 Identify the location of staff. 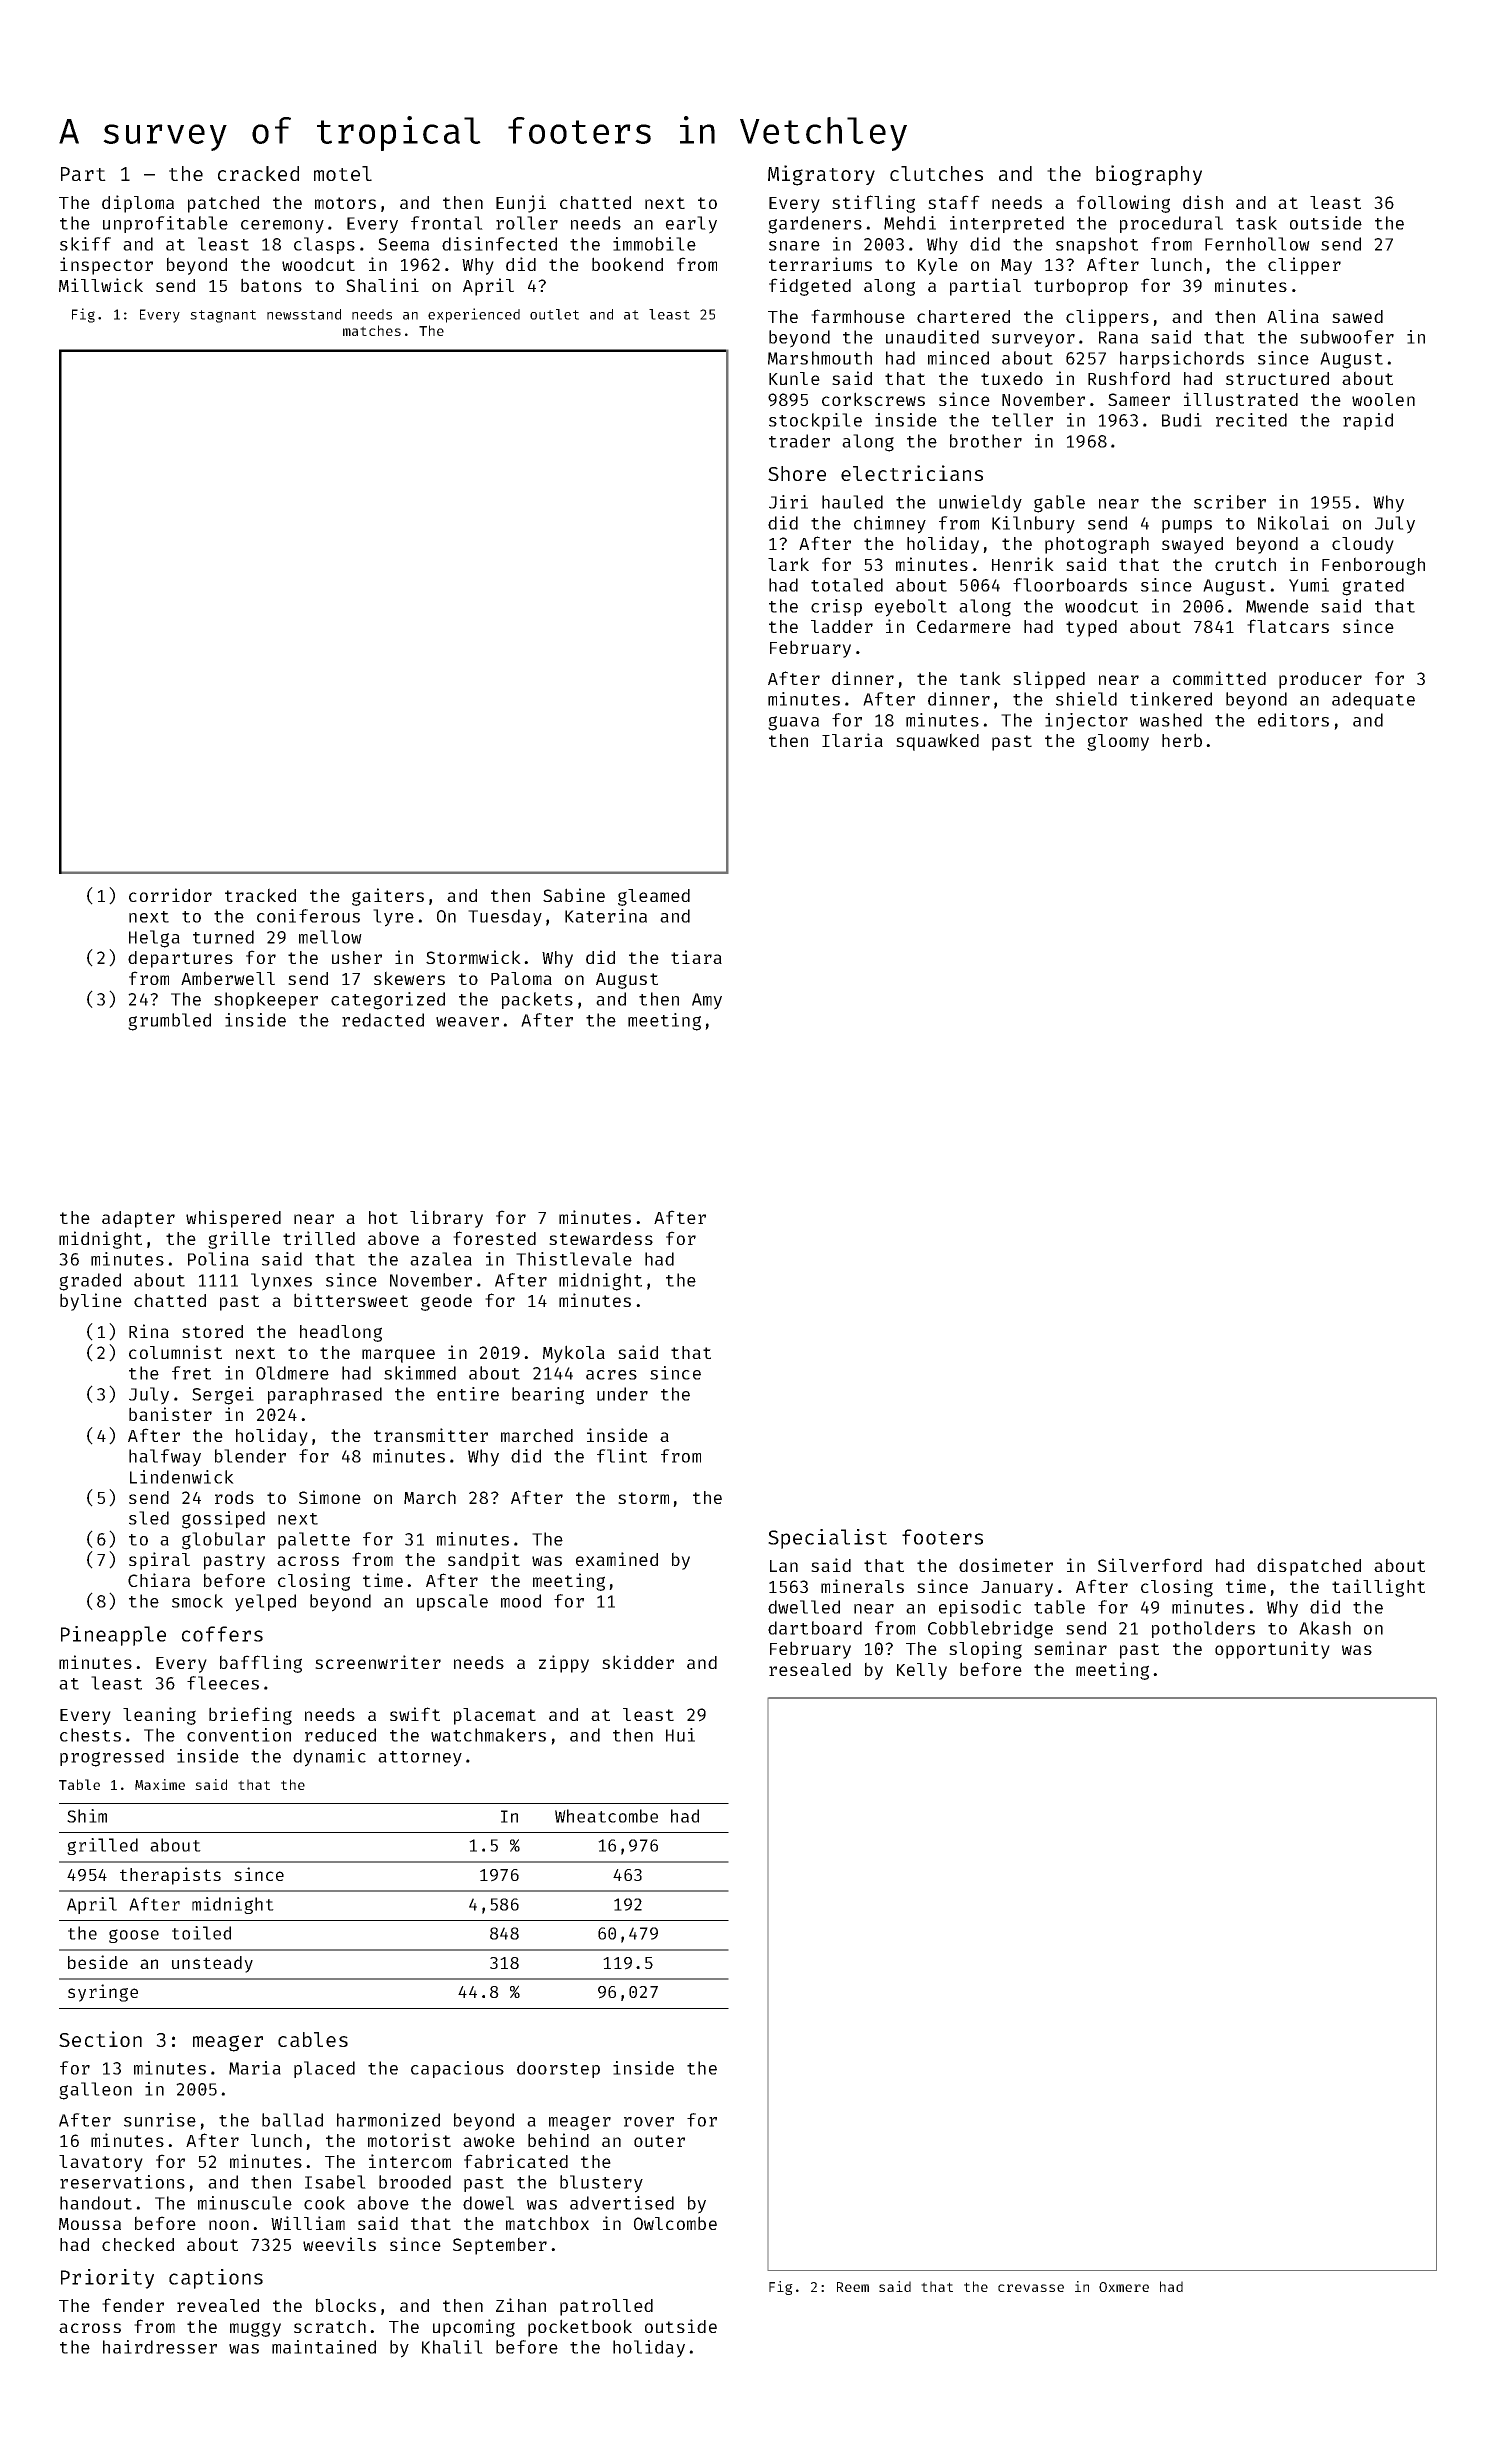
(954, 202).
